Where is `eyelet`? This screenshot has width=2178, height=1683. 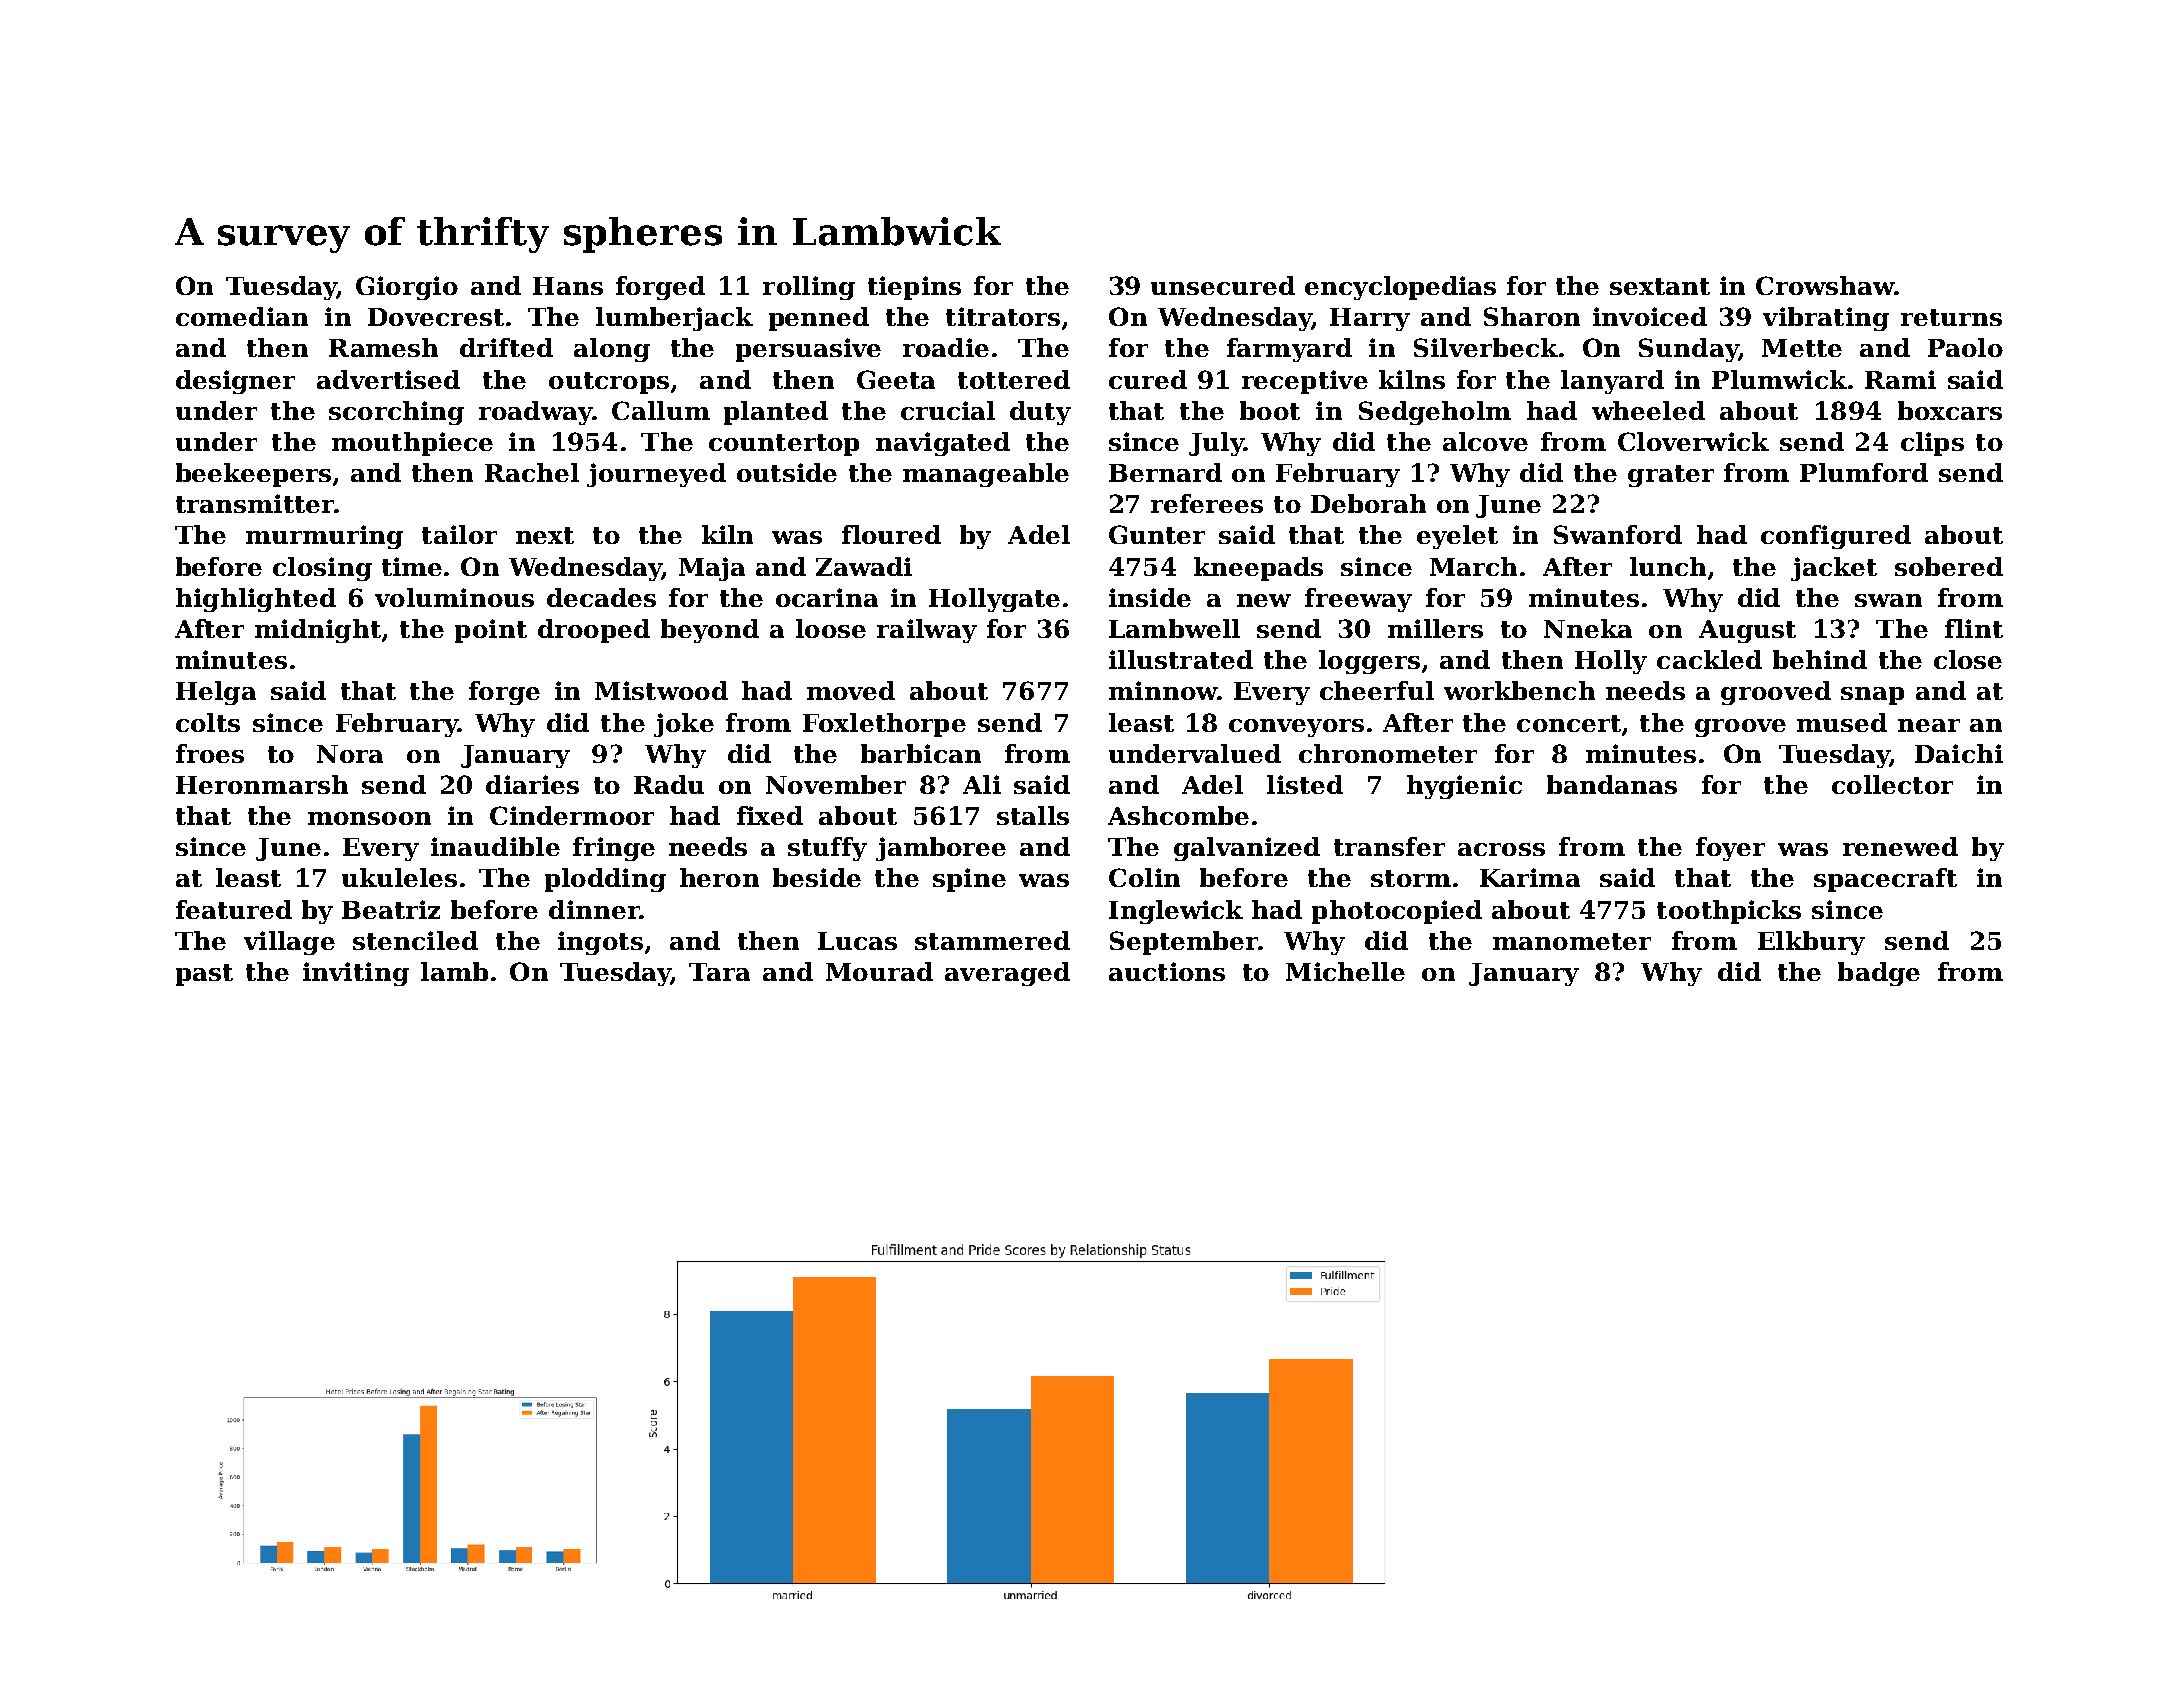
eyelet is located at coordinates (1457, 537).
